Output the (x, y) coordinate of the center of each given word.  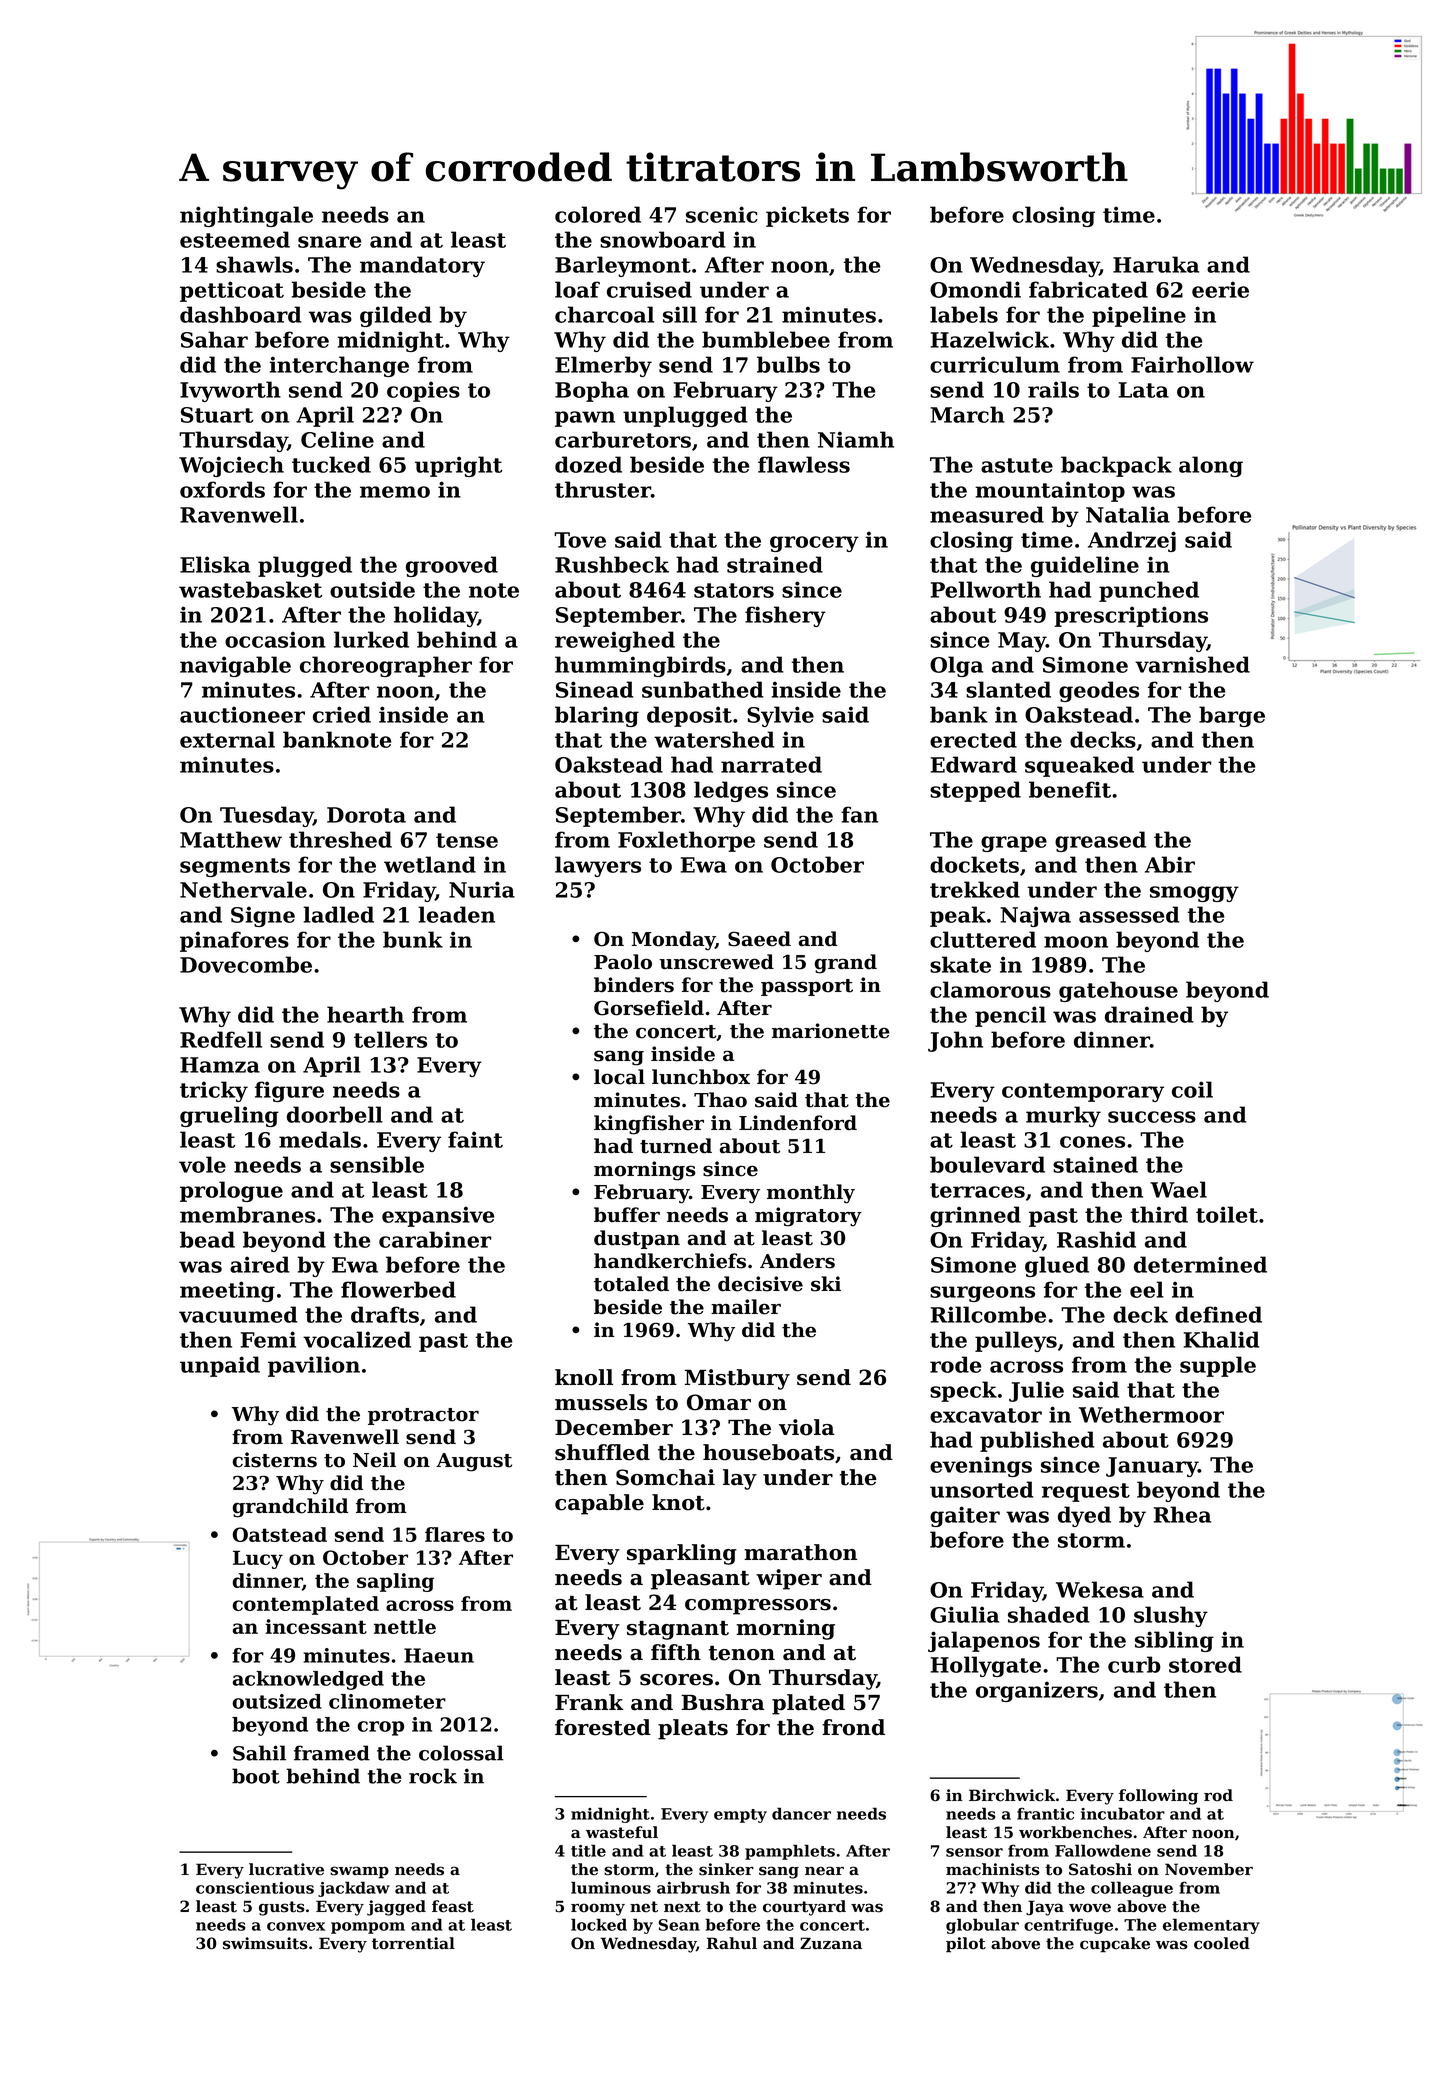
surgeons (982, 1294)
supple (1218, 1366)
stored (1205, 1664)
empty (740, 1816)
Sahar (214, 339)
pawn (585, 419)
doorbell (335, 1114)
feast (453, 1906)
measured (987, 514)
